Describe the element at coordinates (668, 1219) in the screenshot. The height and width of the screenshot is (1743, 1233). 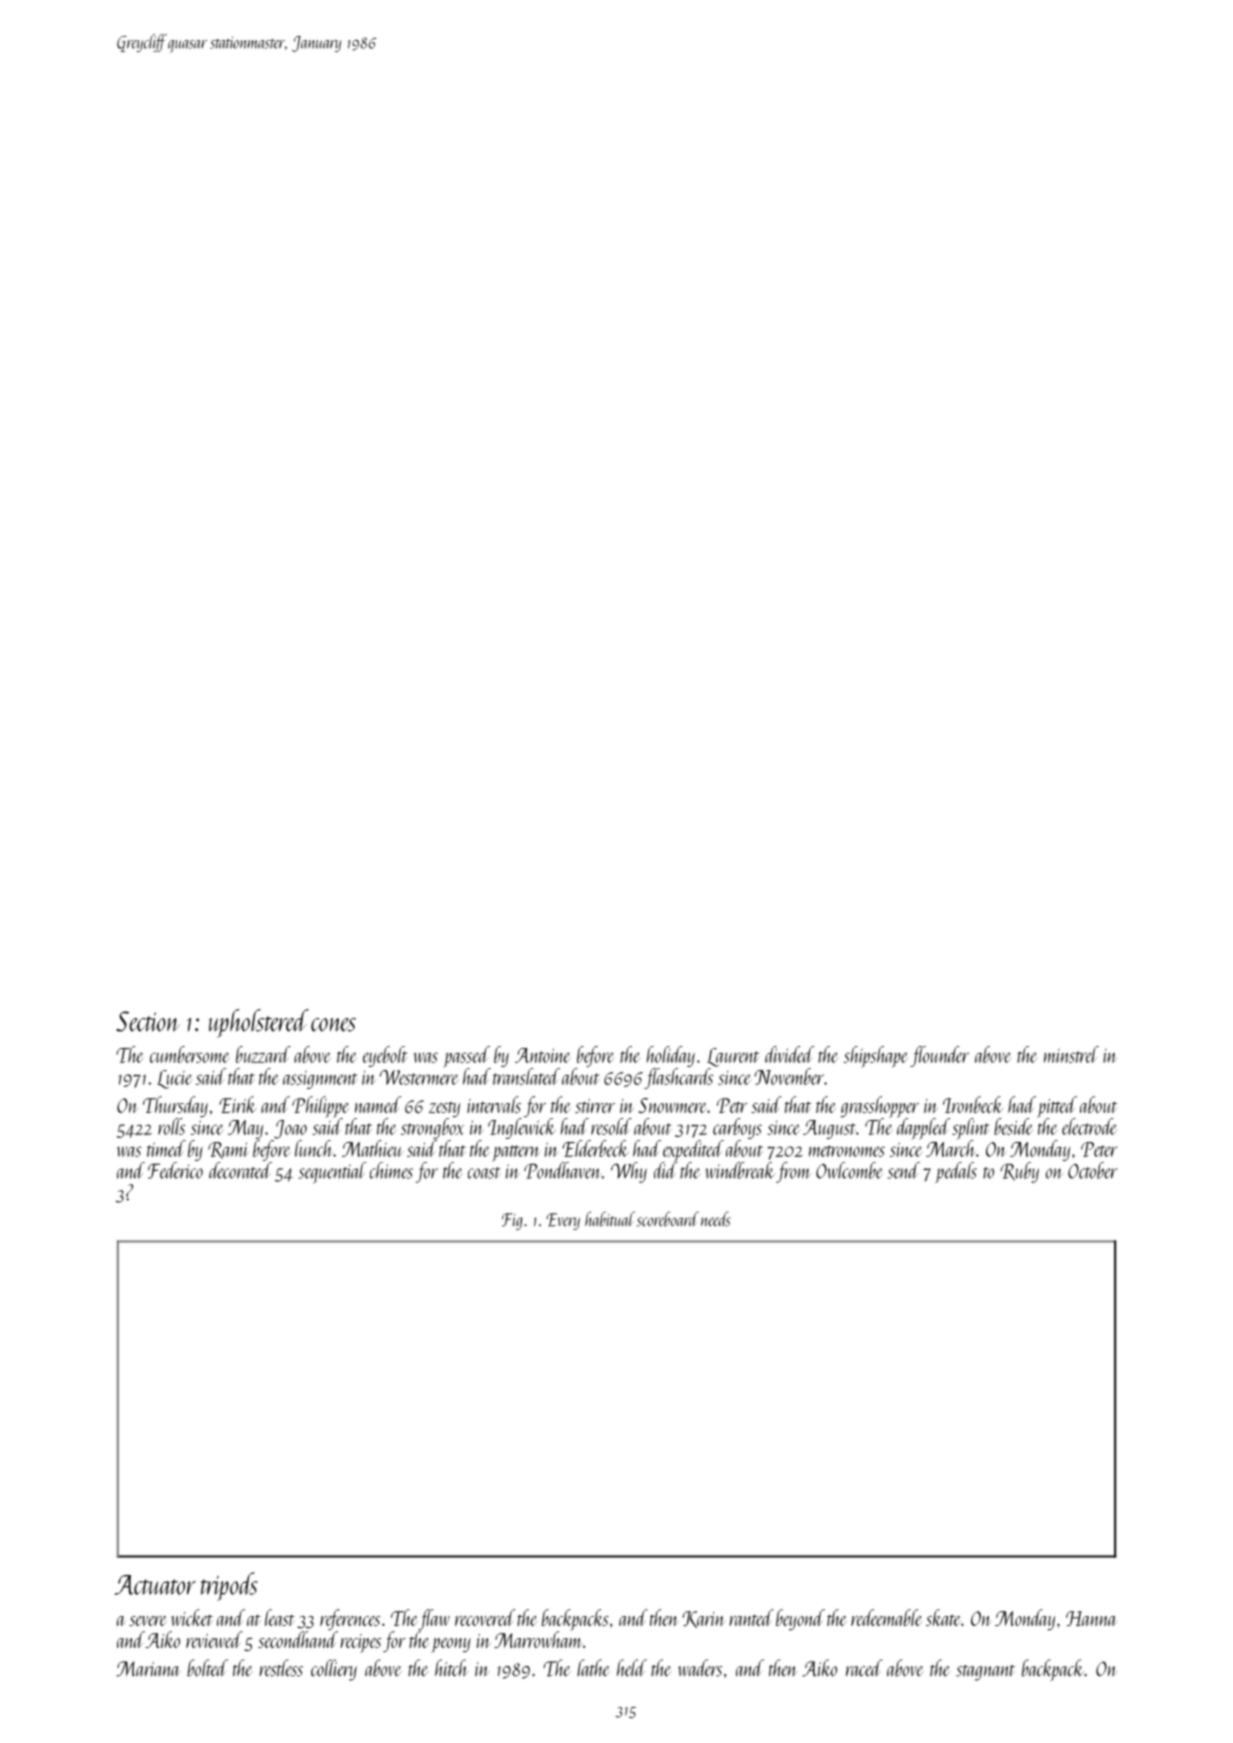
I see `scoreboard` at that location.
